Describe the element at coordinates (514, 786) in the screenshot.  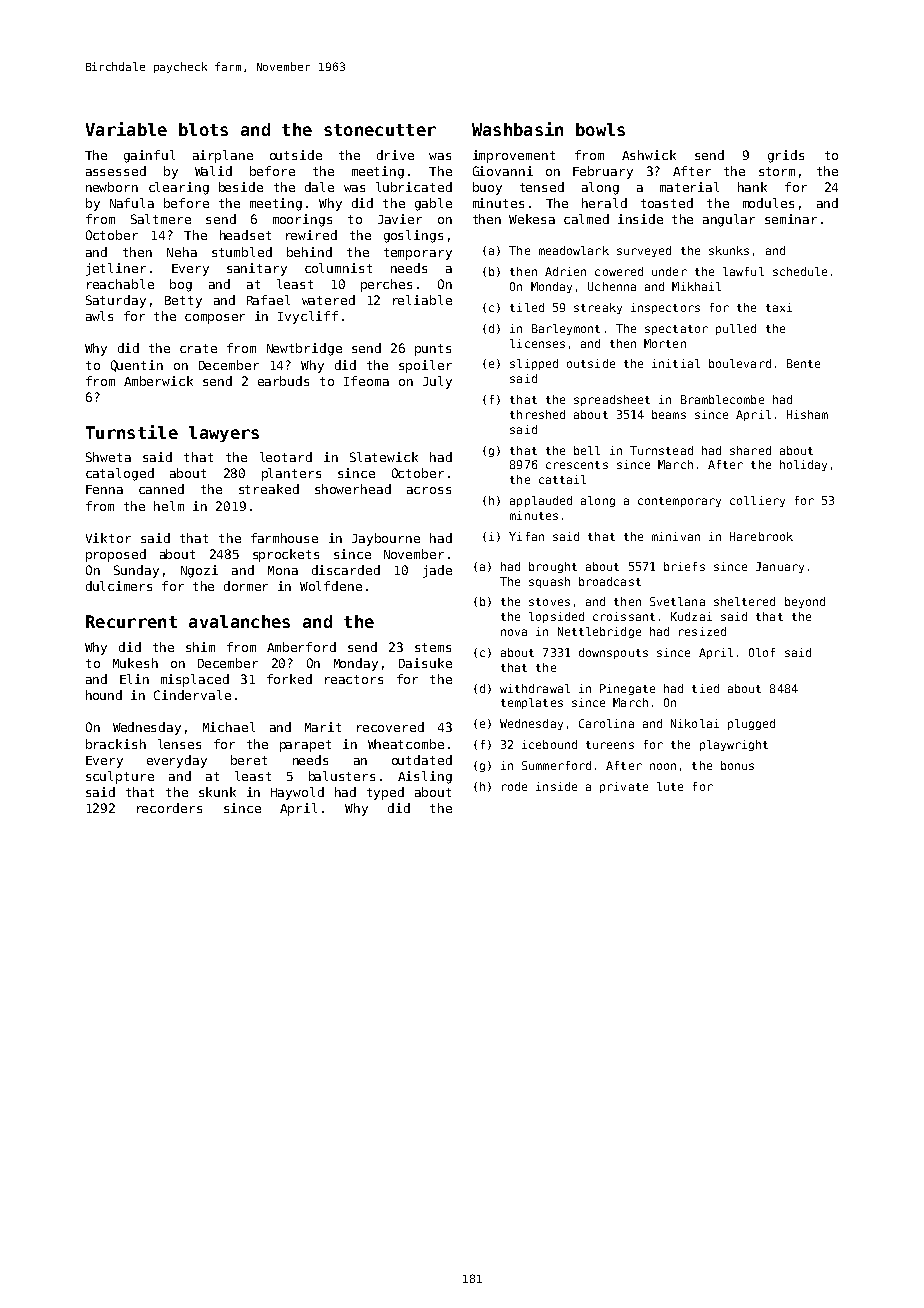
I see `rode` at that location.
